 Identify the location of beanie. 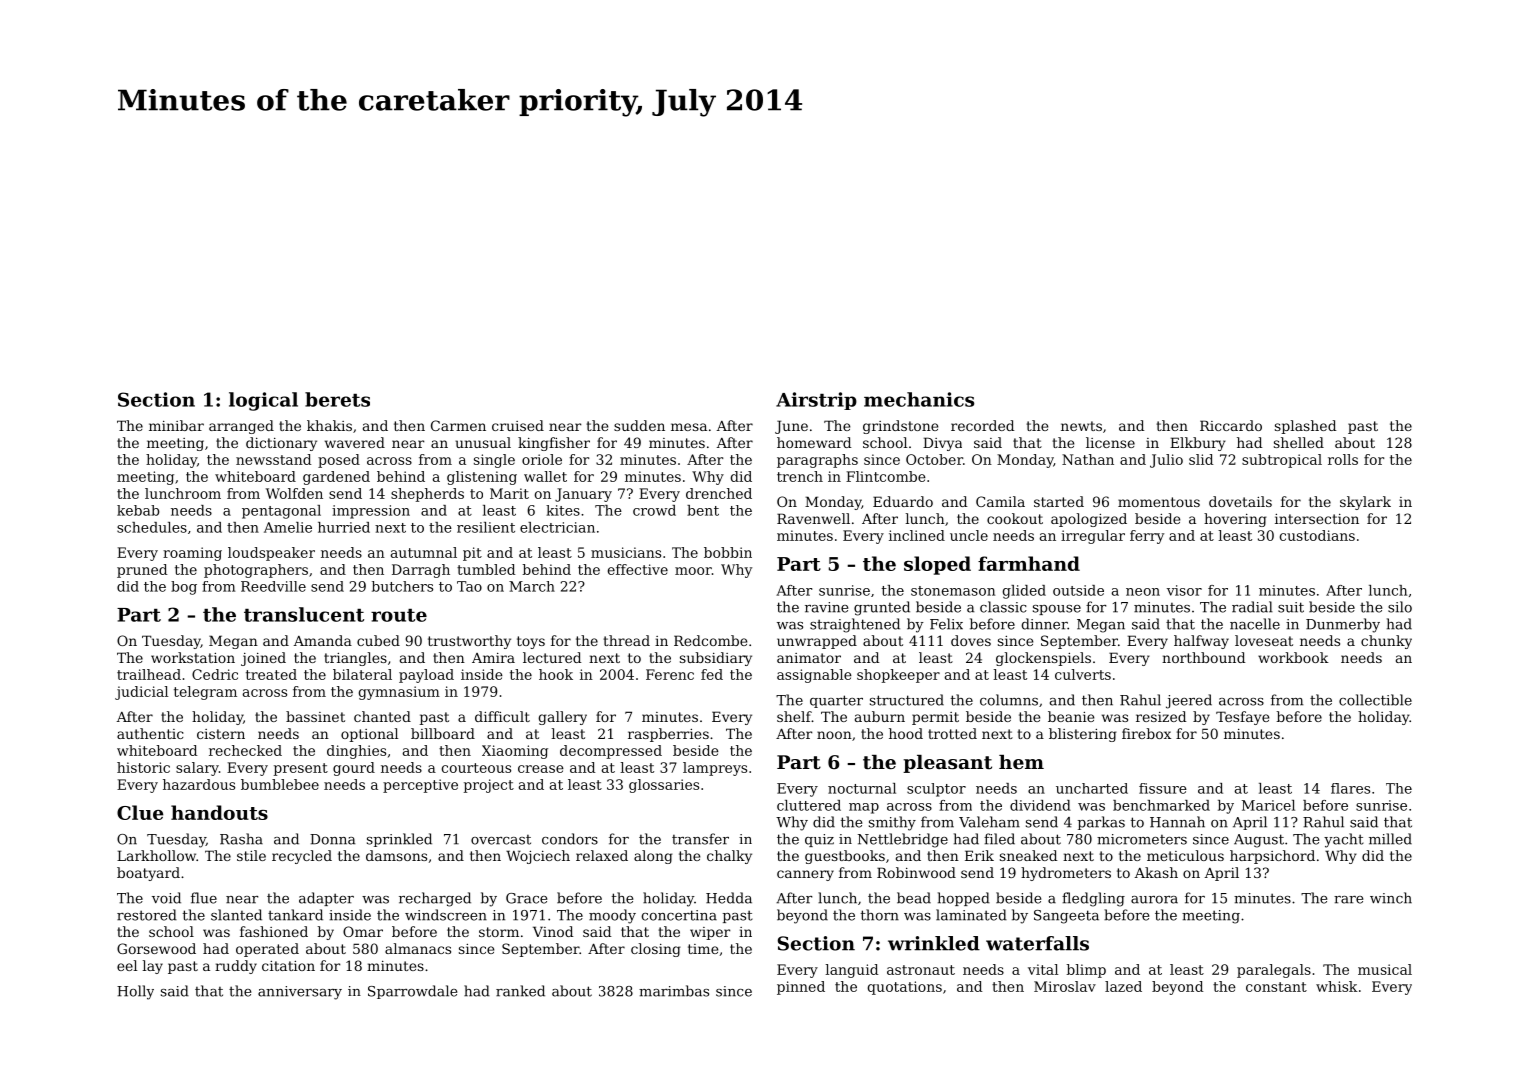
(1071, 716).
